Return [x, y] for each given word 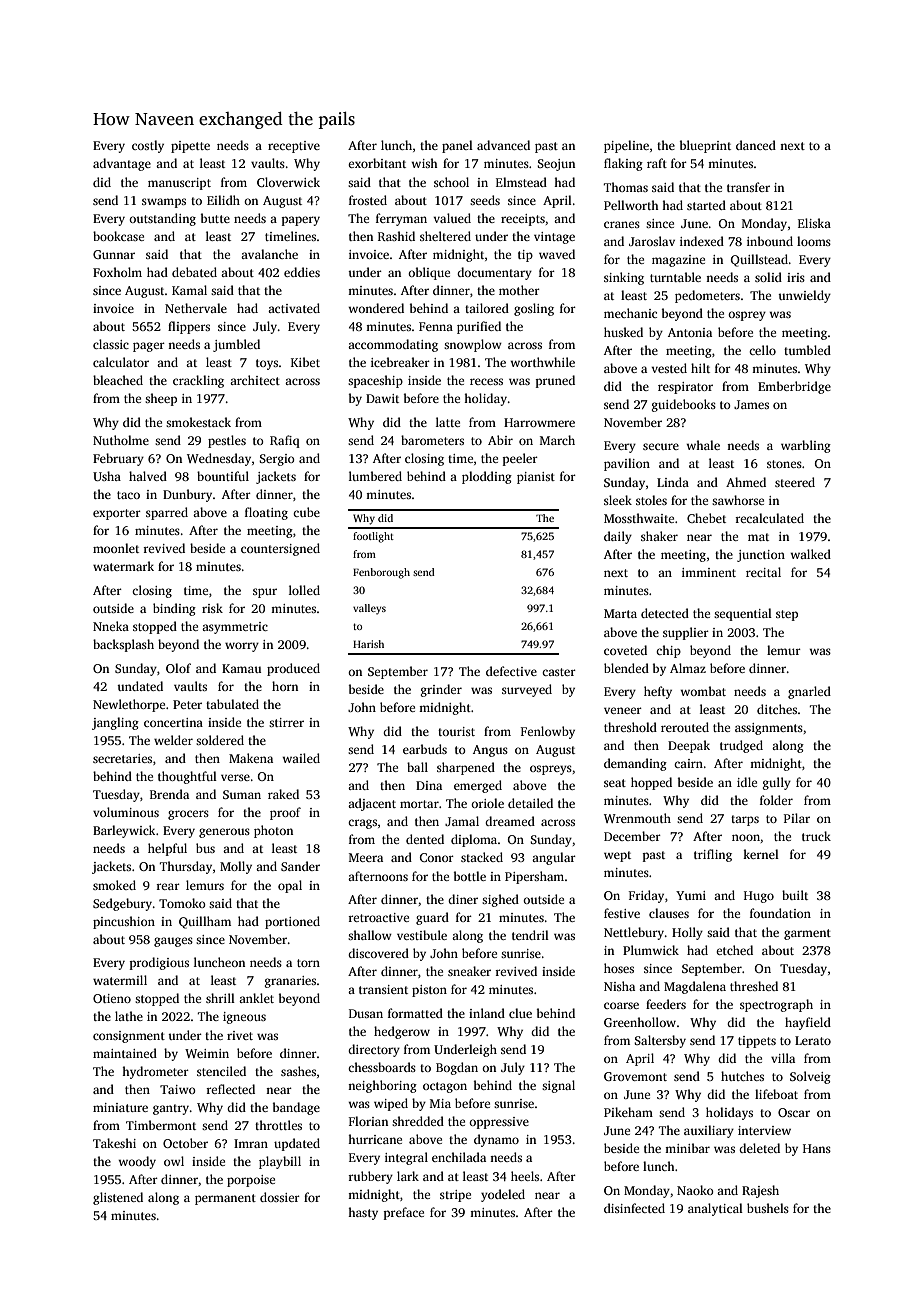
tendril [530, 935]
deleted [759, 1148]
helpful [167, 849]
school [451, 182]
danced [756, 145]
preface [404, 1213]
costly [148, 146]
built [795, 895]
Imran [251, 1143]
